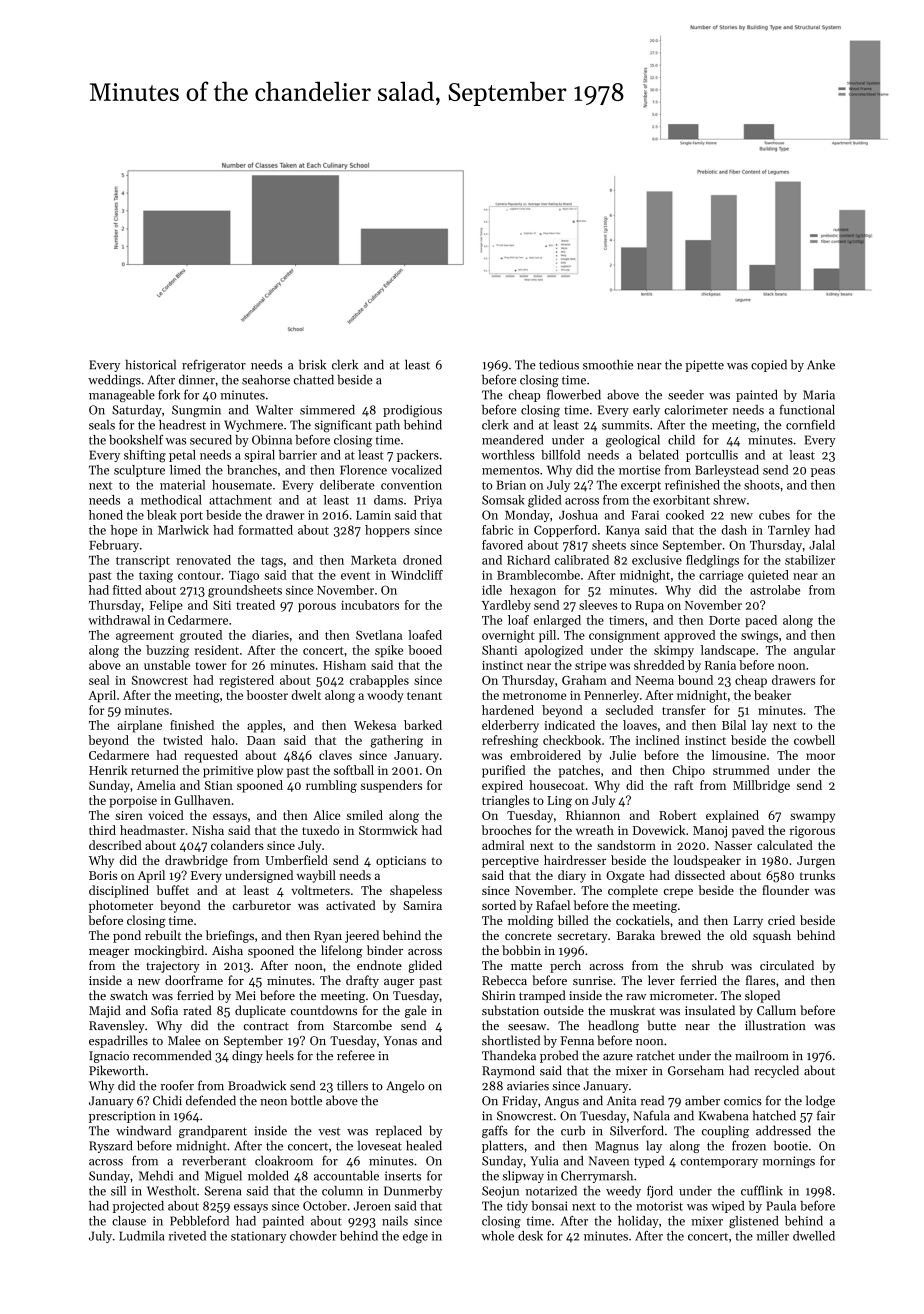 This document has width=924, height=1314. What do you see at coordinates (258, 1237) in the document?
I see `stationary` at bounding box center [258, 1237].
